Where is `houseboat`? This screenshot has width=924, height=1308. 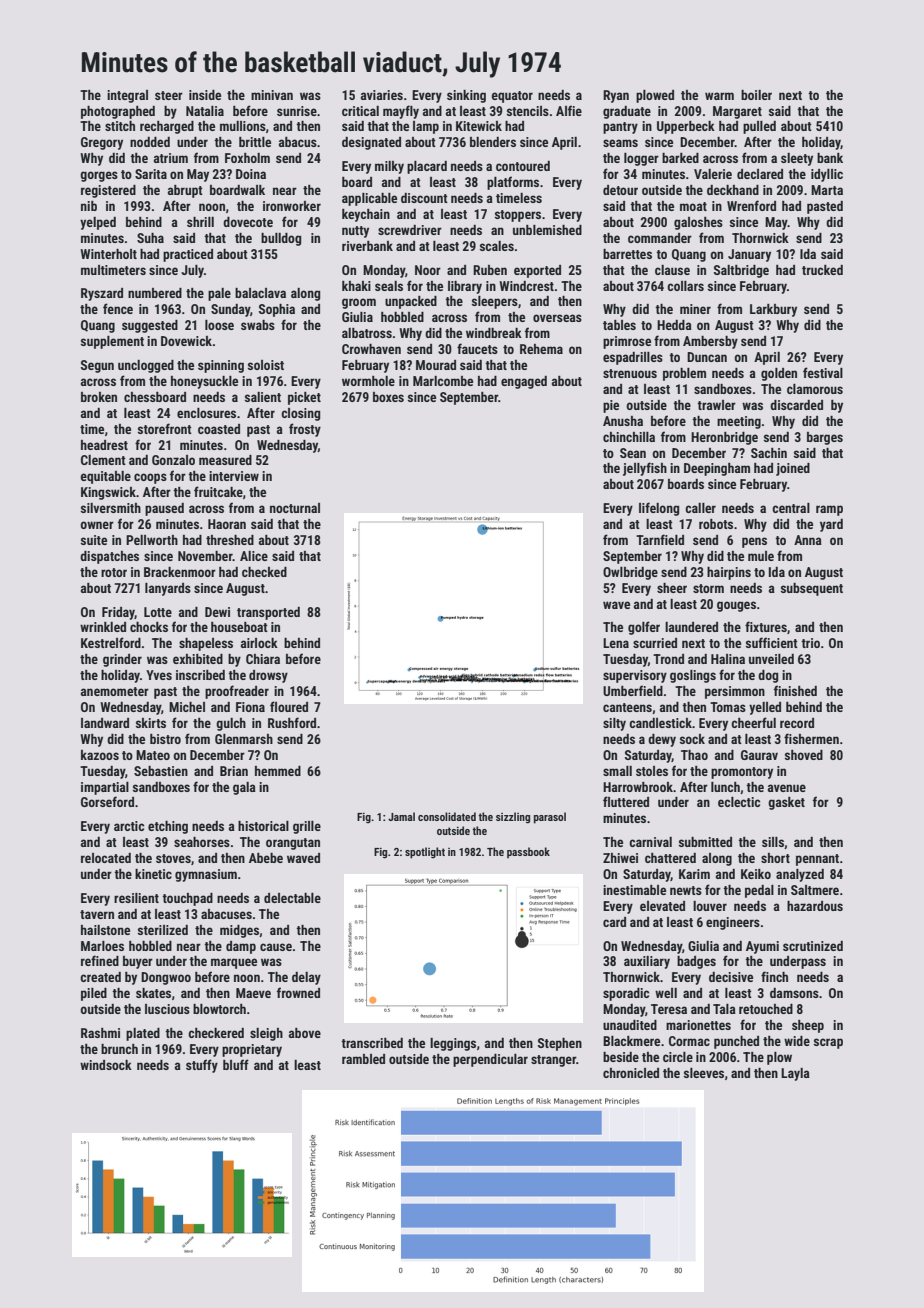
houseboat is located at coordinates (239, 627).
